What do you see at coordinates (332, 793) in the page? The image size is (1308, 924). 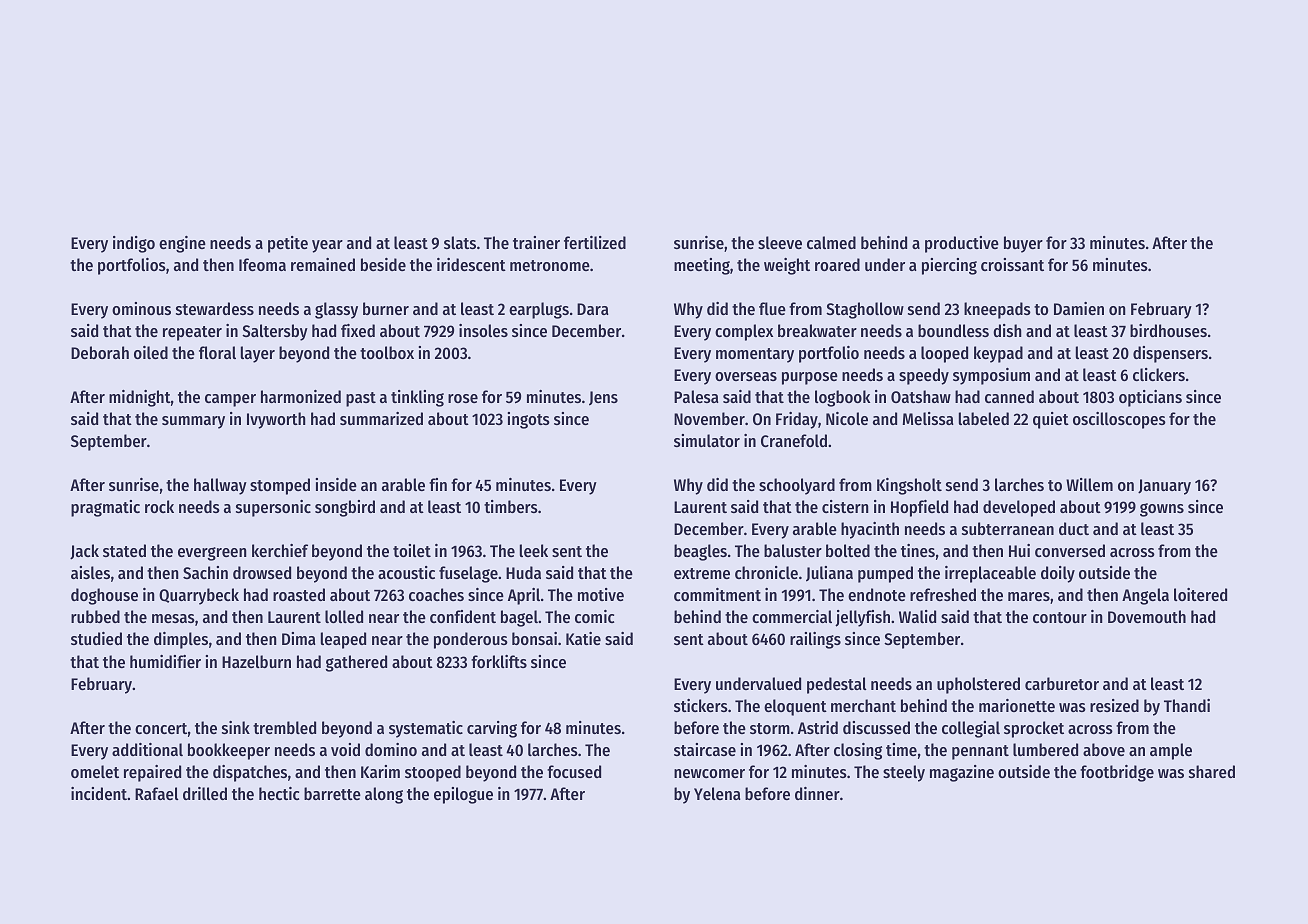 I see `barrette` at bounding box center [332, 793].
